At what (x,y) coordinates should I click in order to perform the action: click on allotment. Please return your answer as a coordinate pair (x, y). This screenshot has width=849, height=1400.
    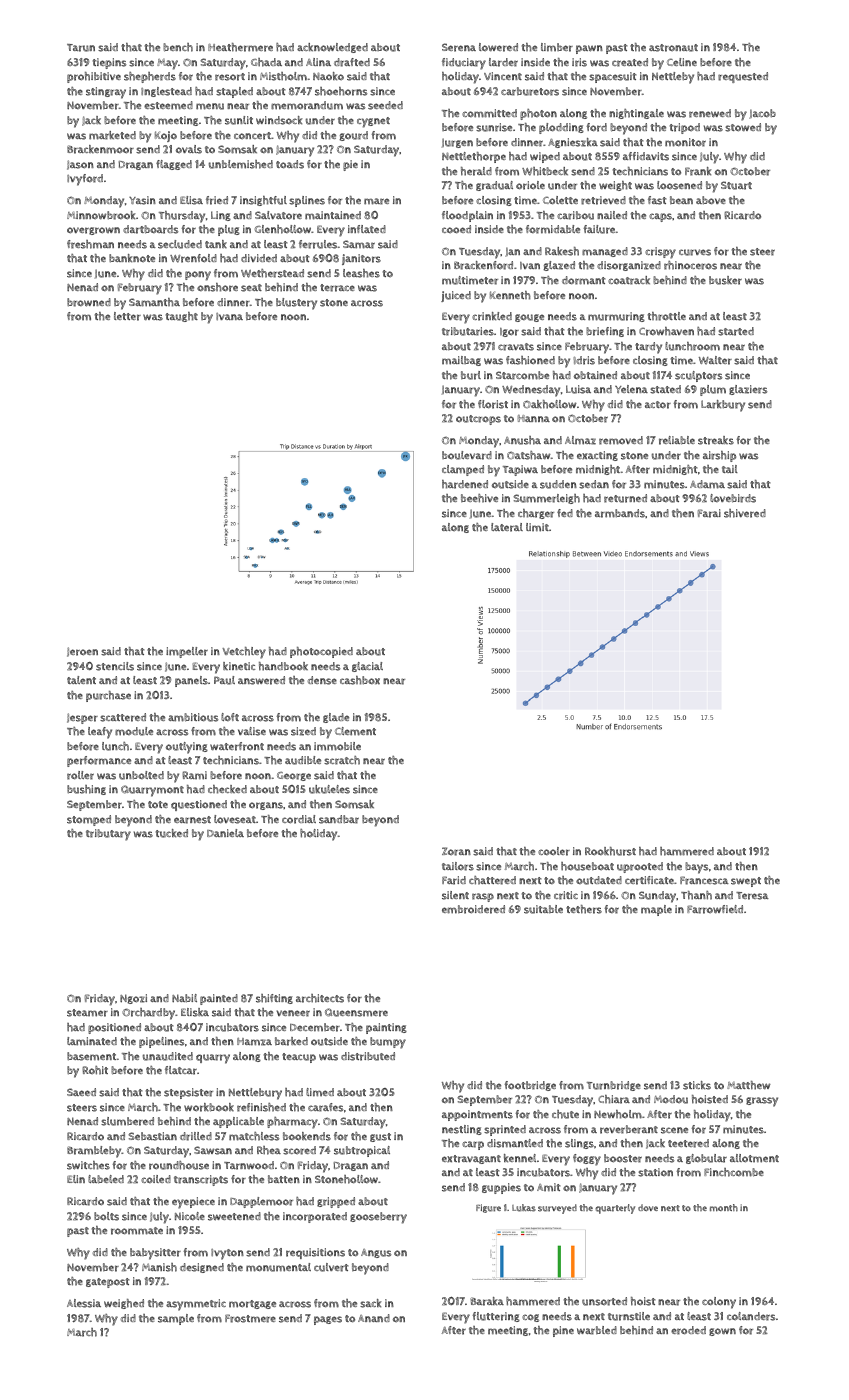
    Looking at the image, I should click on (754, 1158).
